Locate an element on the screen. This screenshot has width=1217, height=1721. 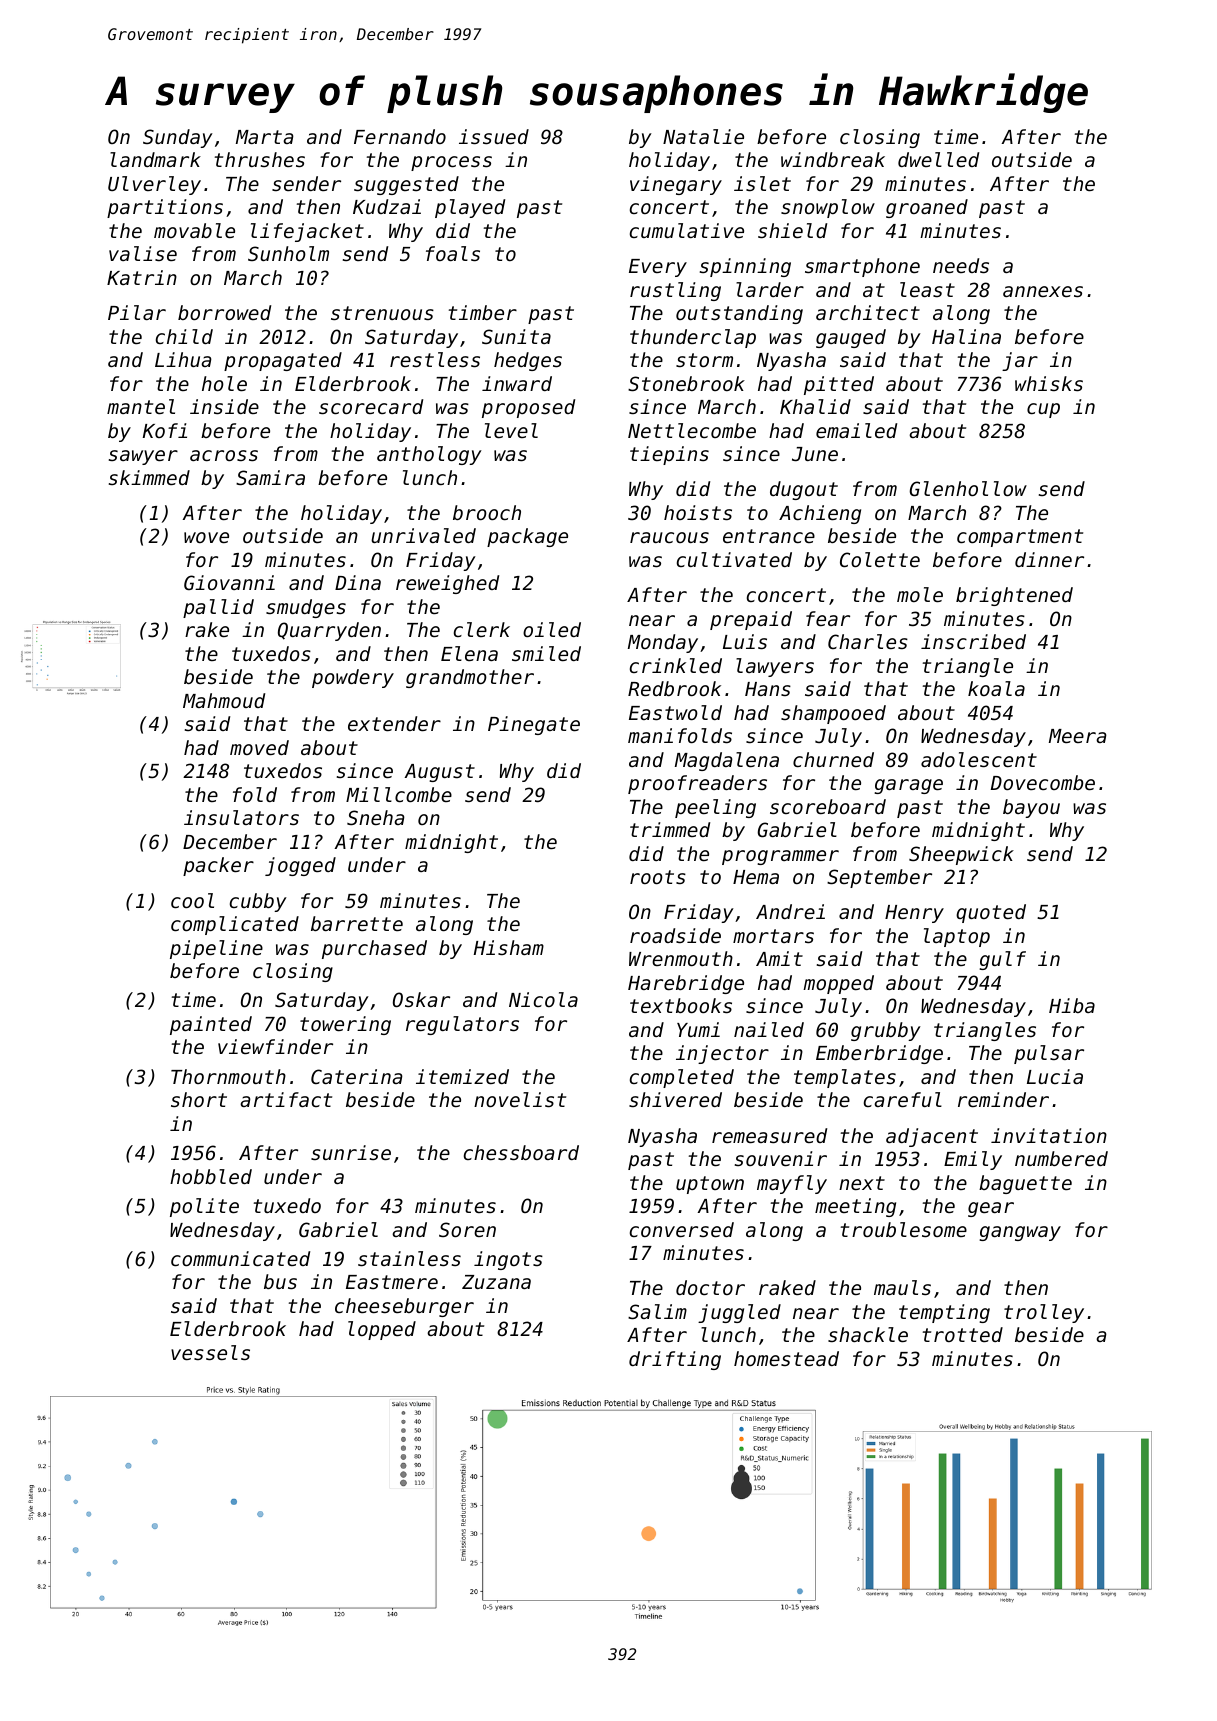
Sneha is located at coordinates (376, 817).
